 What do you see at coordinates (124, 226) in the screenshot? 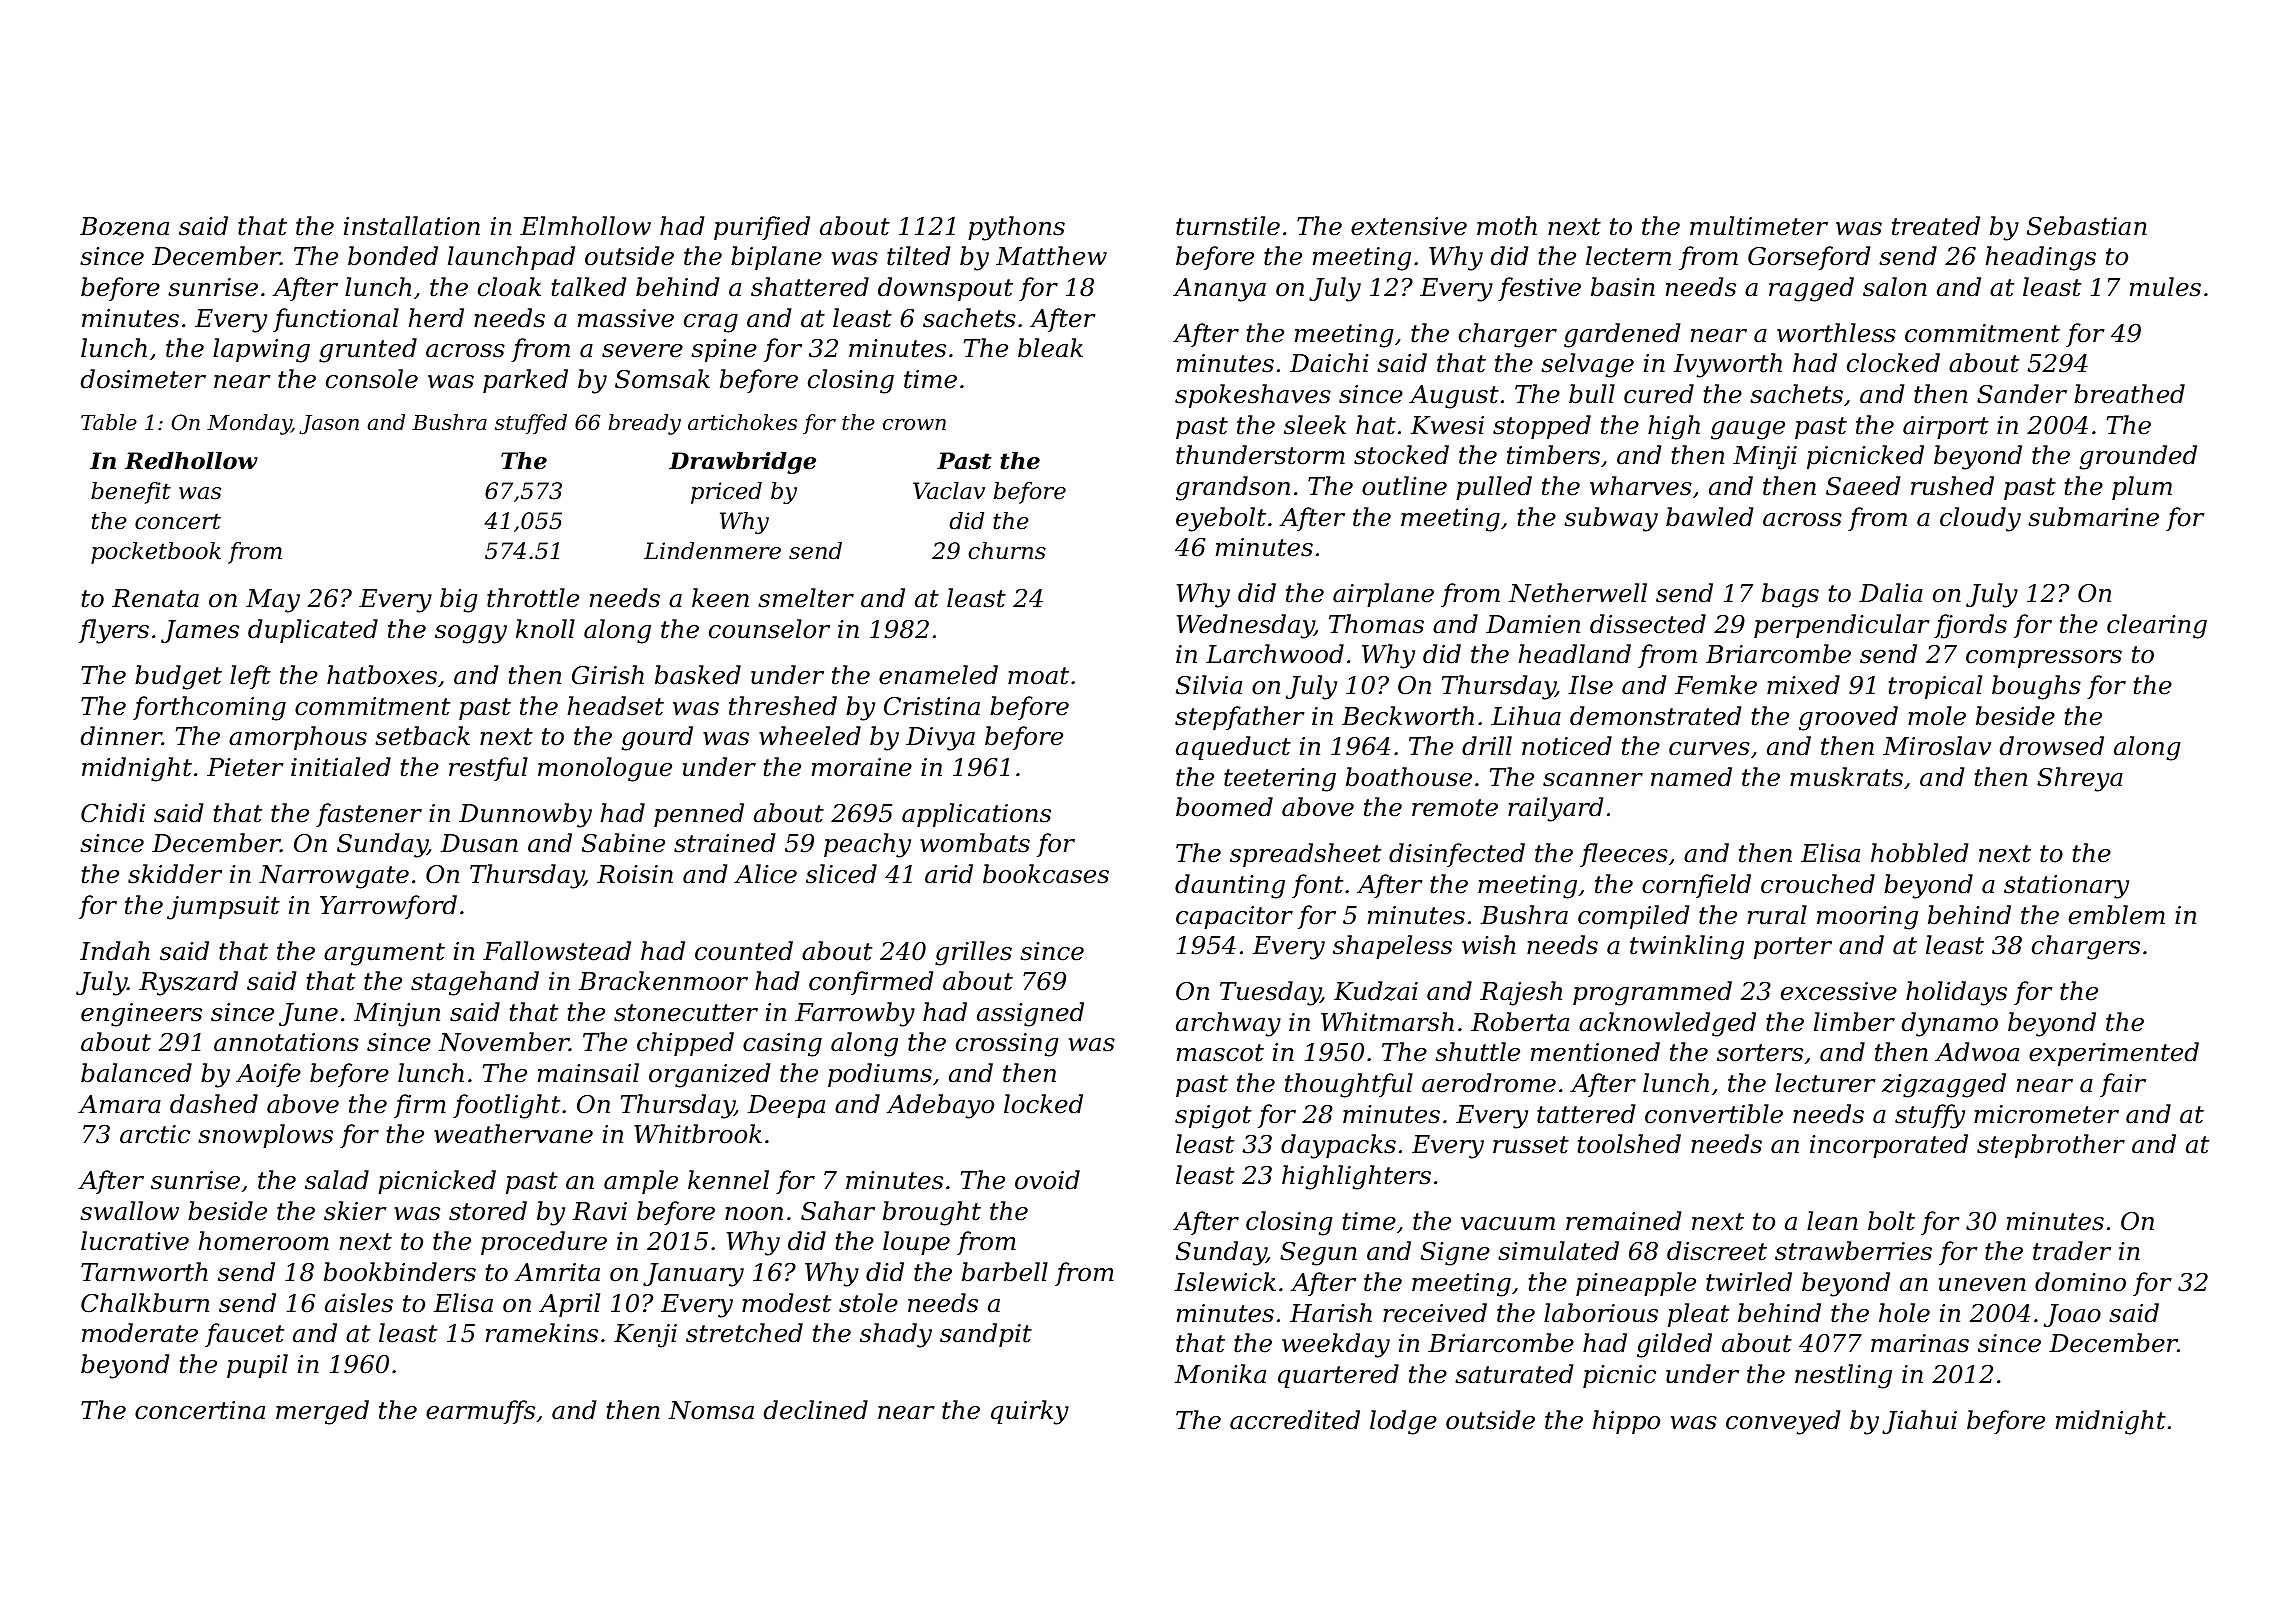
I see `Bozena` at bounding box center [124, 226].
